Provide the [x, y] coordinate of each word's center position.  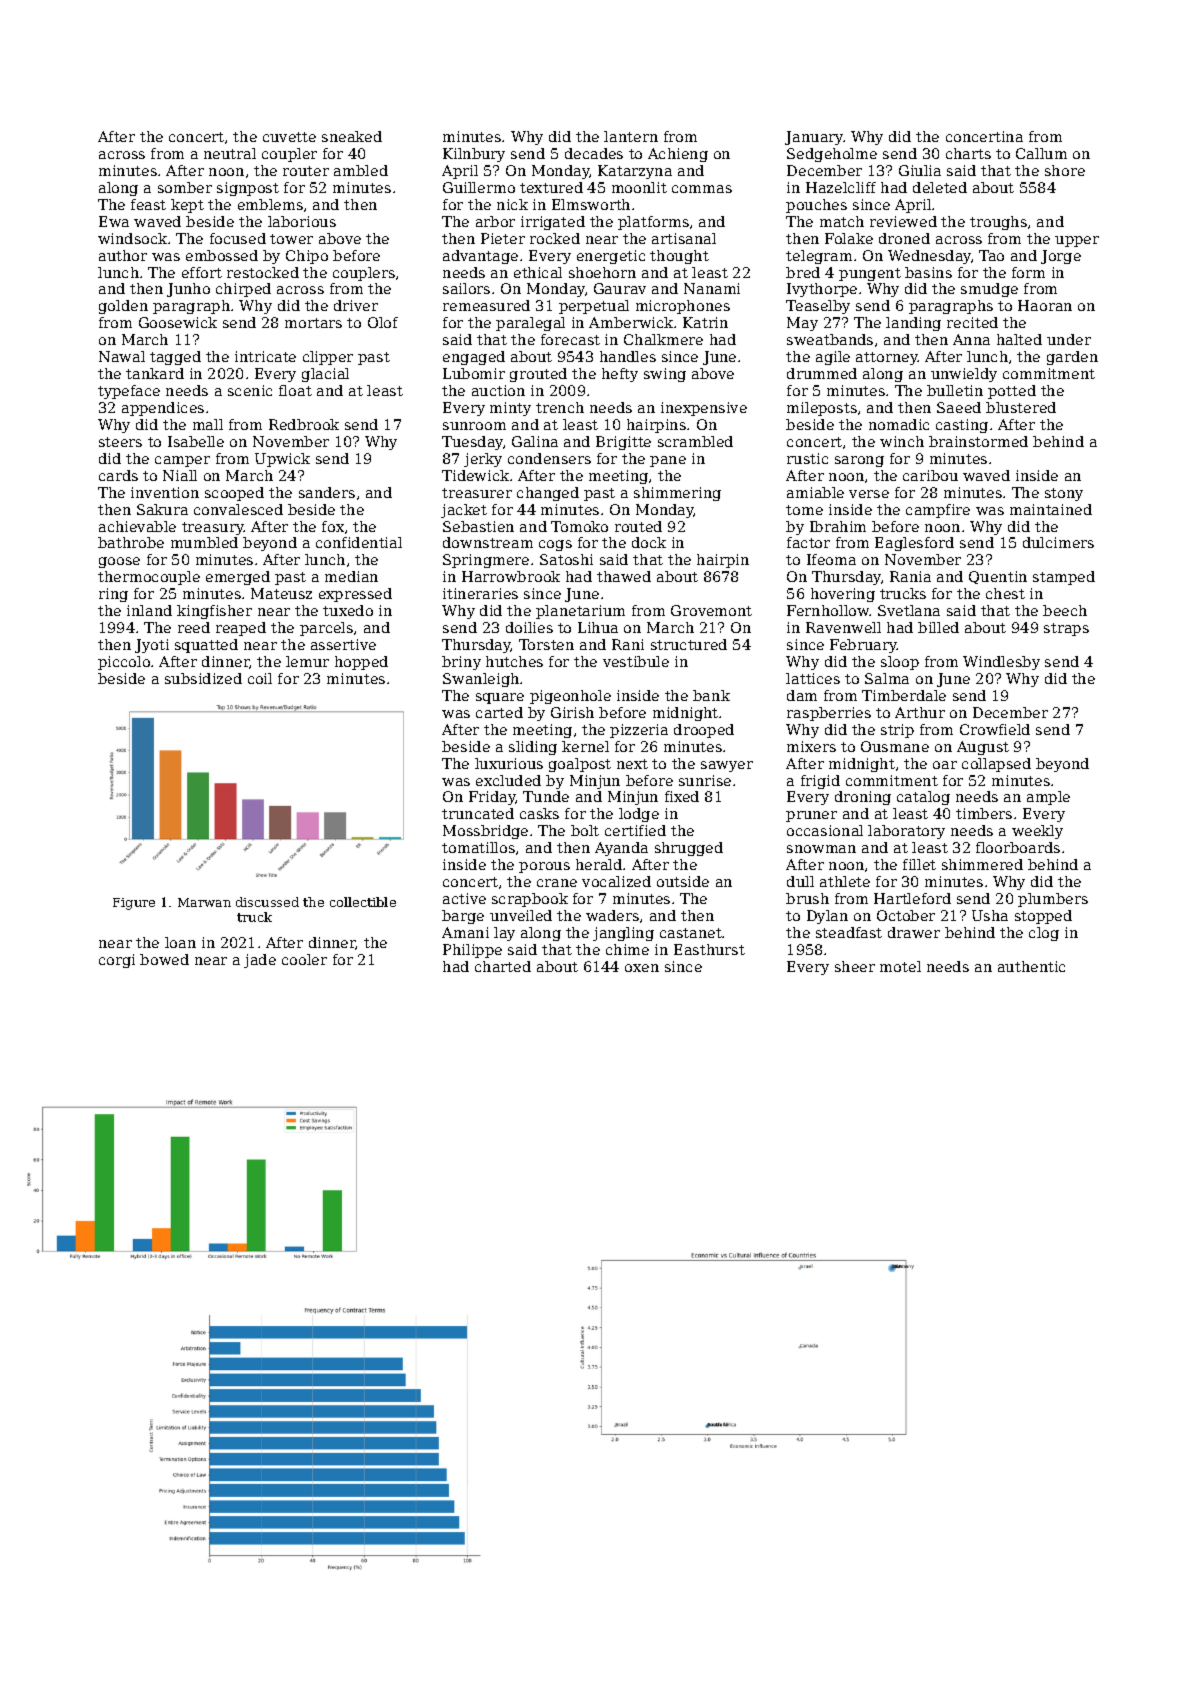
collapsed [996, 765]
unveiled [521, 915]
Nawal [122, 356]
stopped [1043, 917]
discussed [267, 902]
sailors [466, 288]
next [632, 764]
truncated [478, 813]
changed [548, 494]
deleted [940, 187]
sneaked [352, 136]
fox [333, 526]
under [1069, 339]
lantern [631, 136]
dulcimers [1058, 542]
